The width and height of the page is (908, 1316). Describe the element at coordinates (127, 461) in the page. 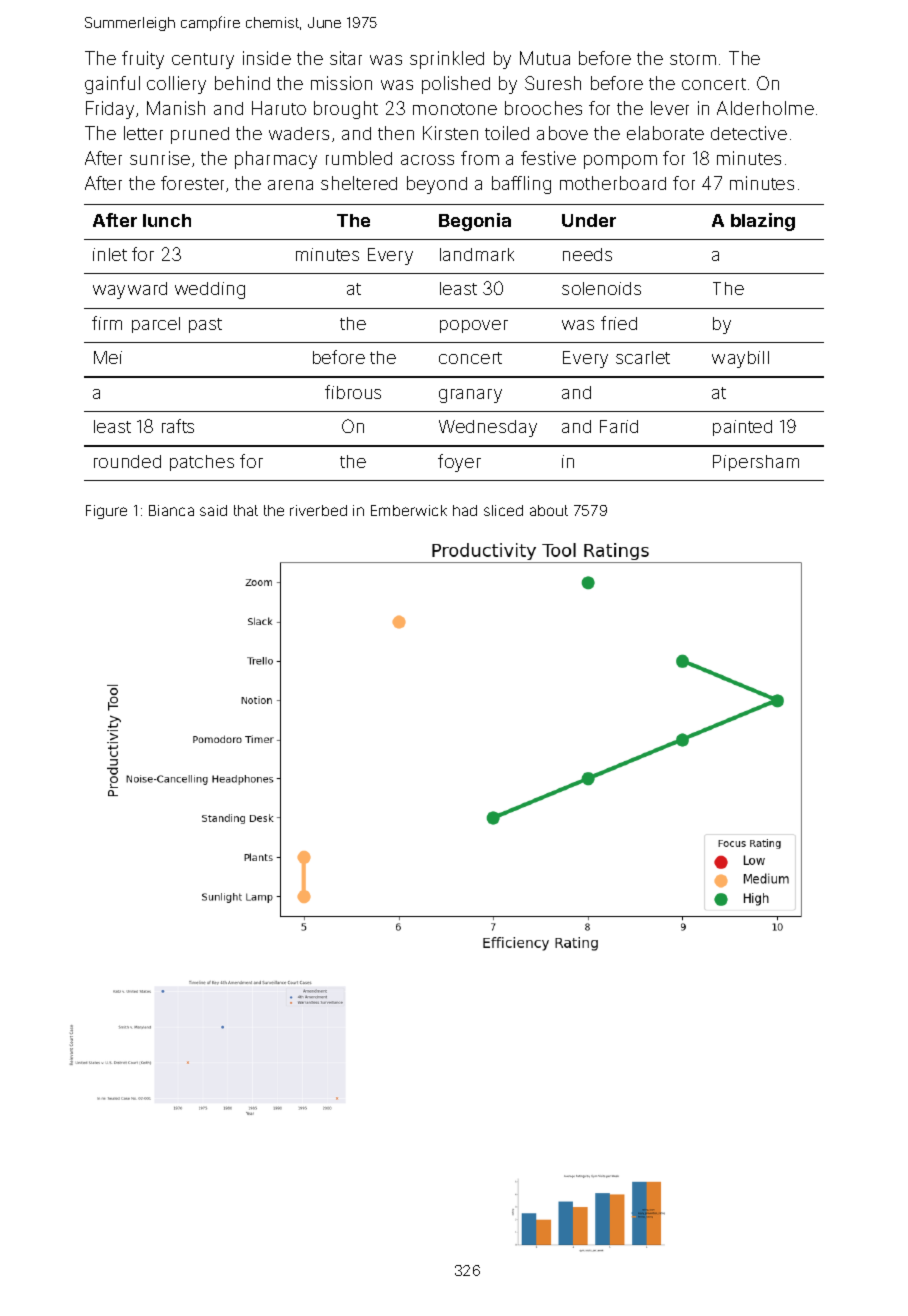

I see `rounded` at that location.
